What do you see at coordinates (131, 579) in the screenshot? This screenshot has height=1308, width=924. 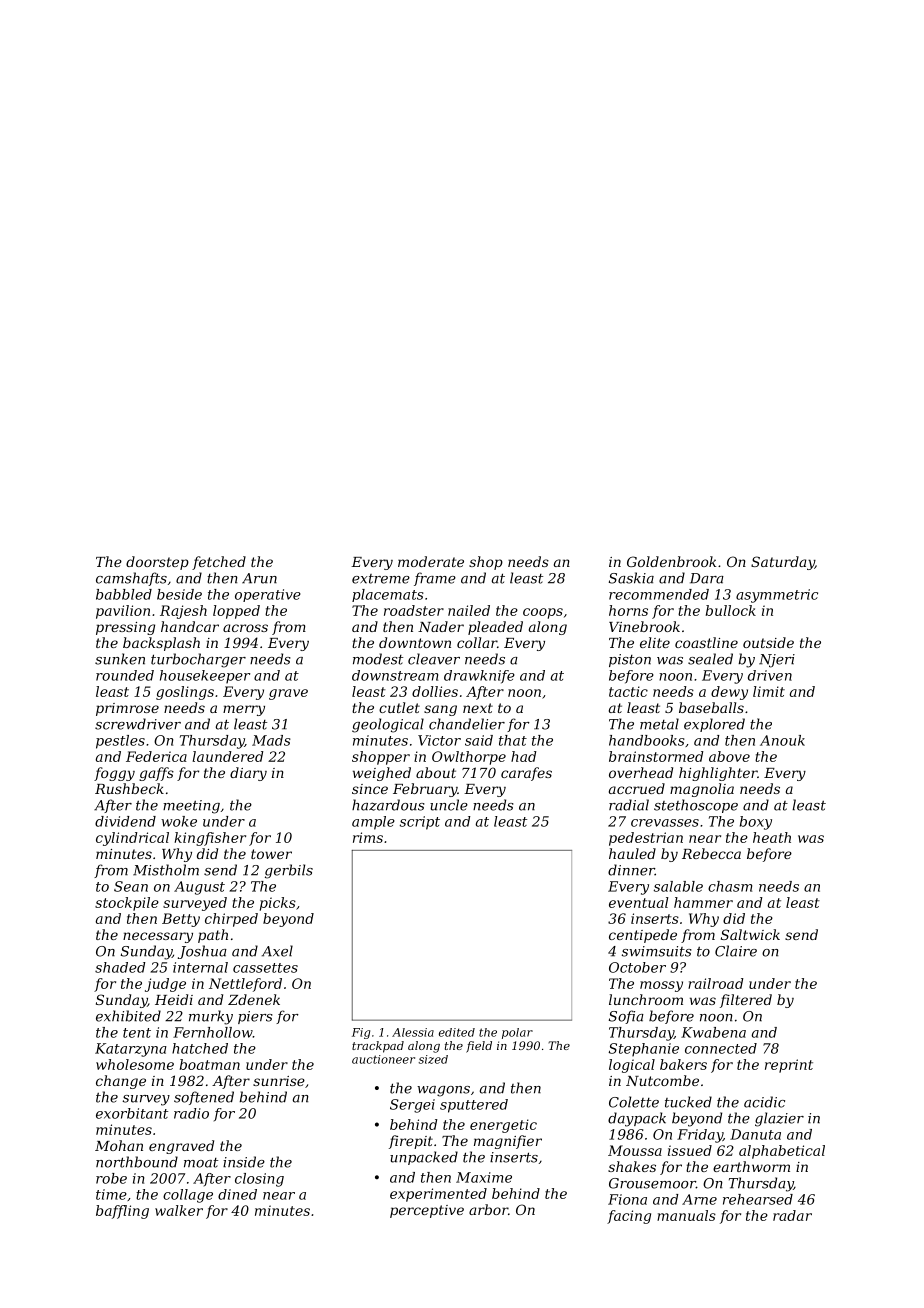 I see `camshafts` at bounding box center [131, 579].
